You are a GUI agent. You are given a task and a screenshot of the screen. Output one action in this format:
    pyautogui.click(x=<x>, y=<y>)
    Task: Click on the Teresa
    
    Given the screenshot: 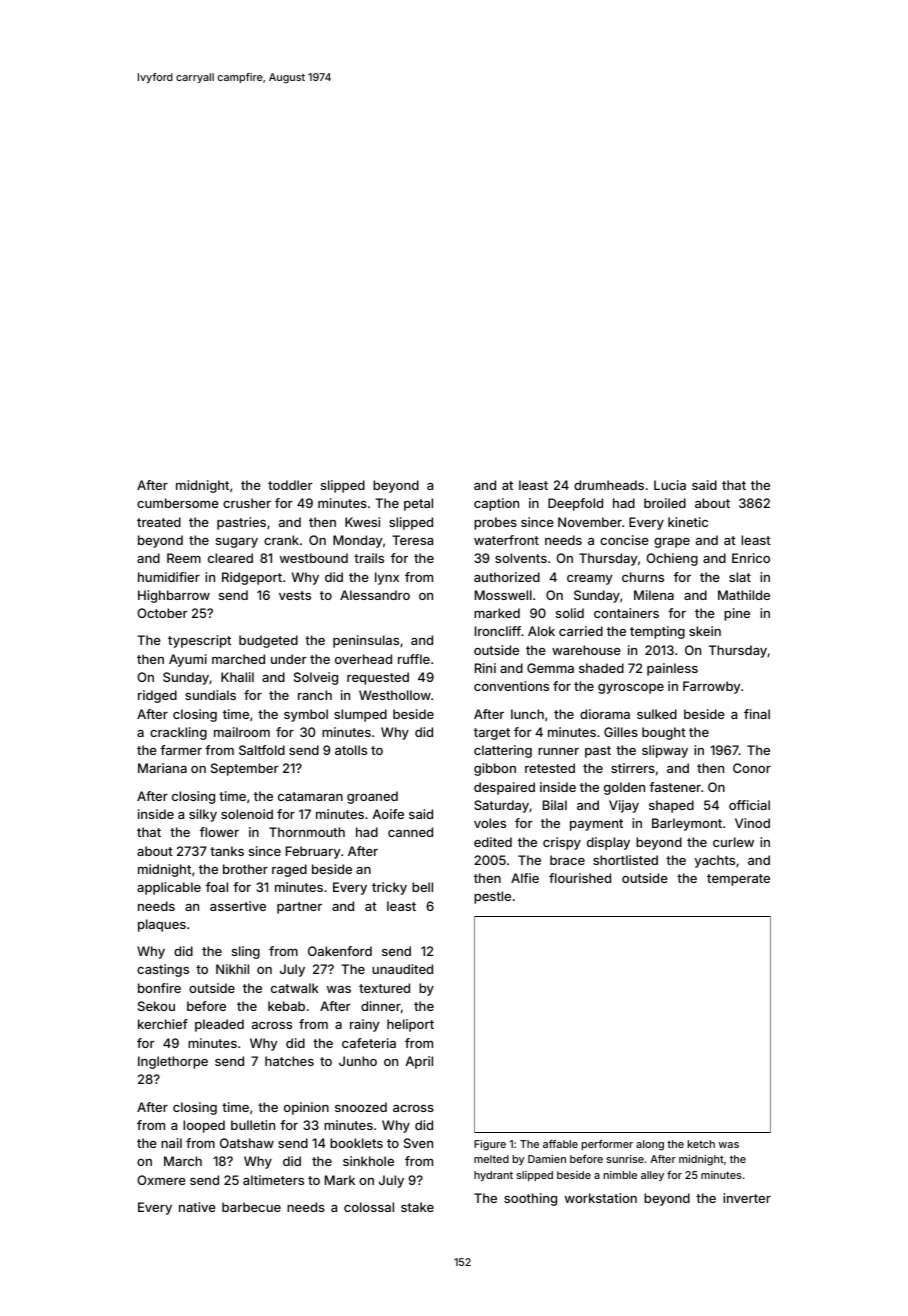 What is the action you would take?
    pyautogui.click(x=412, y=540)
